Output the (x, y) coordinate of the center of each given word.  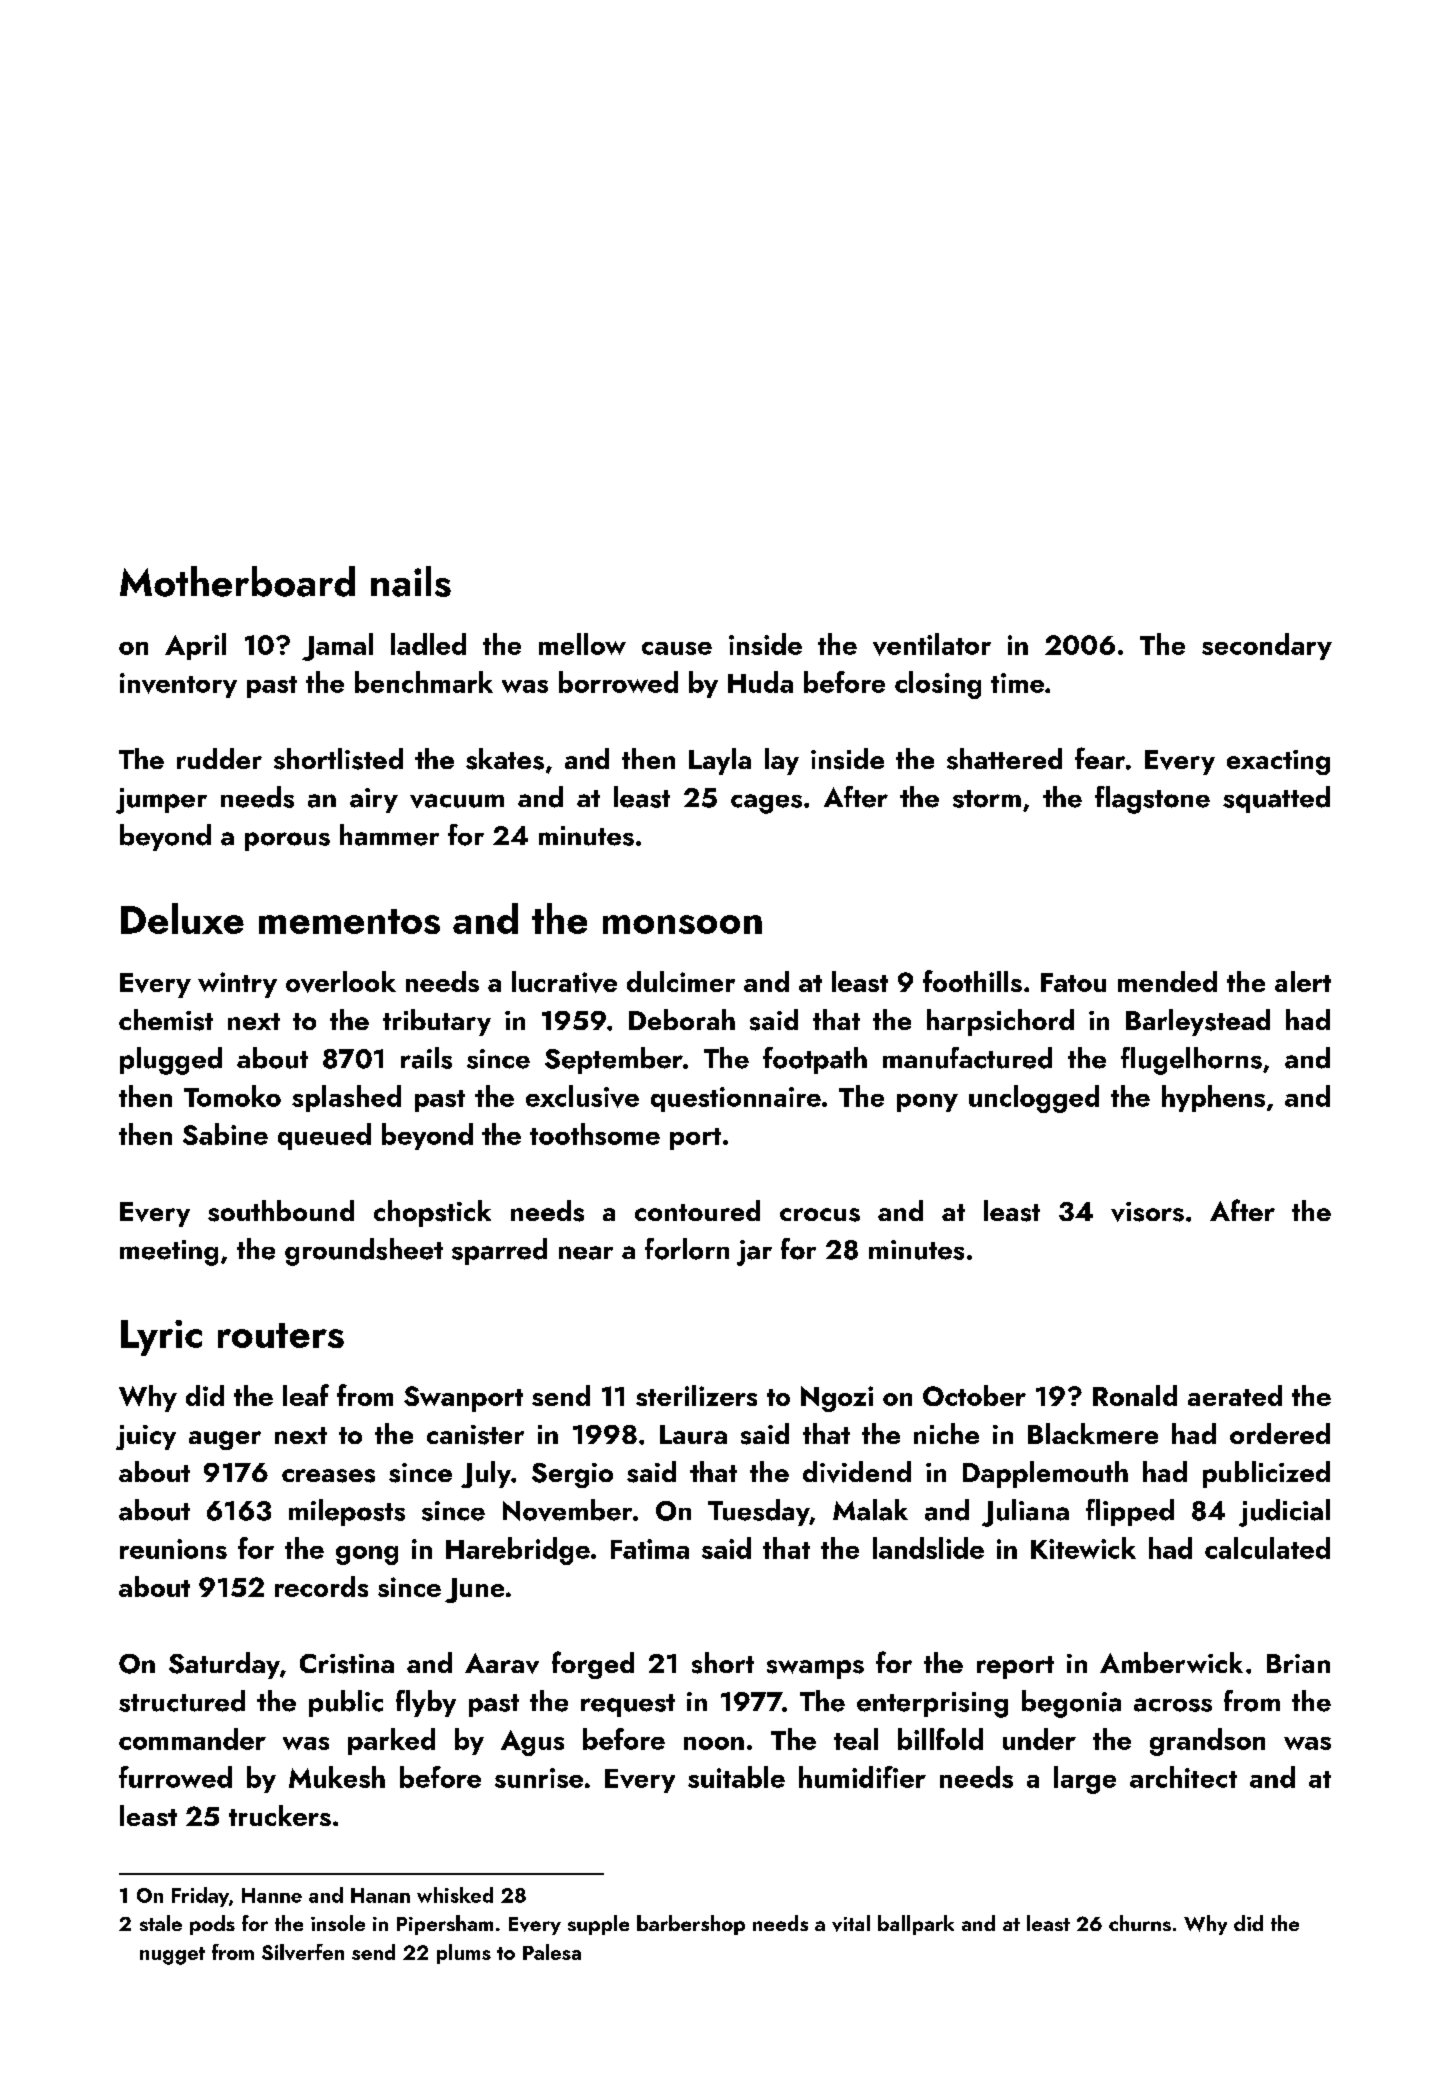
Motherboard (237, 581)
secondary (1267, 646)
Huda (760, 682)
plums (464, 1954)
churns (1140, 1923)
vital (851, 1923)
